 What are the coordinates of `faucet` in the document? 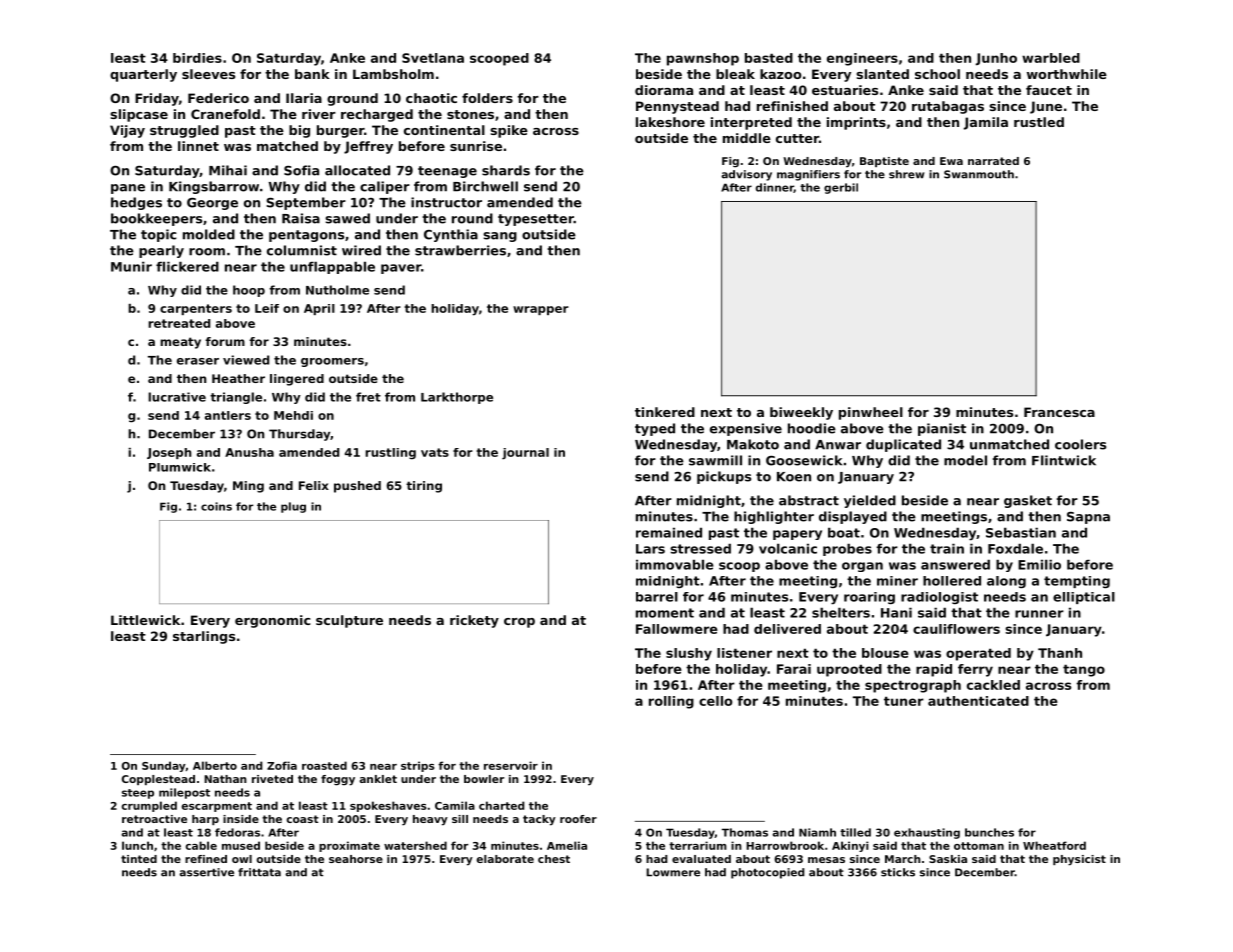 It's located at (1049, 90).
